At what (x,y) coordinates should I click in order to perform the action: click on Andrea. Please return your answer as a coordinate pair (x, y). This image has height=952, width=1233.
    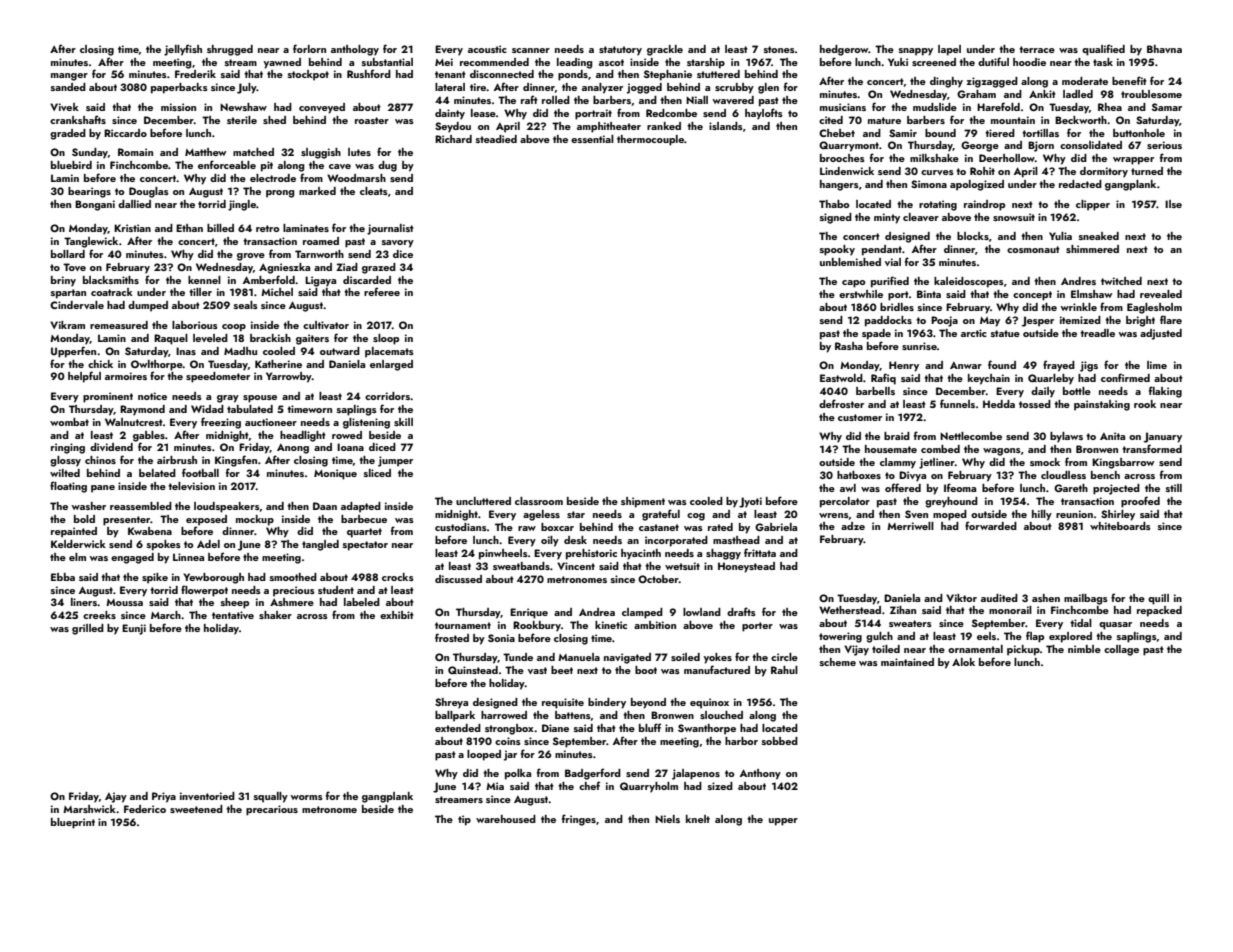
    Looking at the image, I should click on (597, 612).
